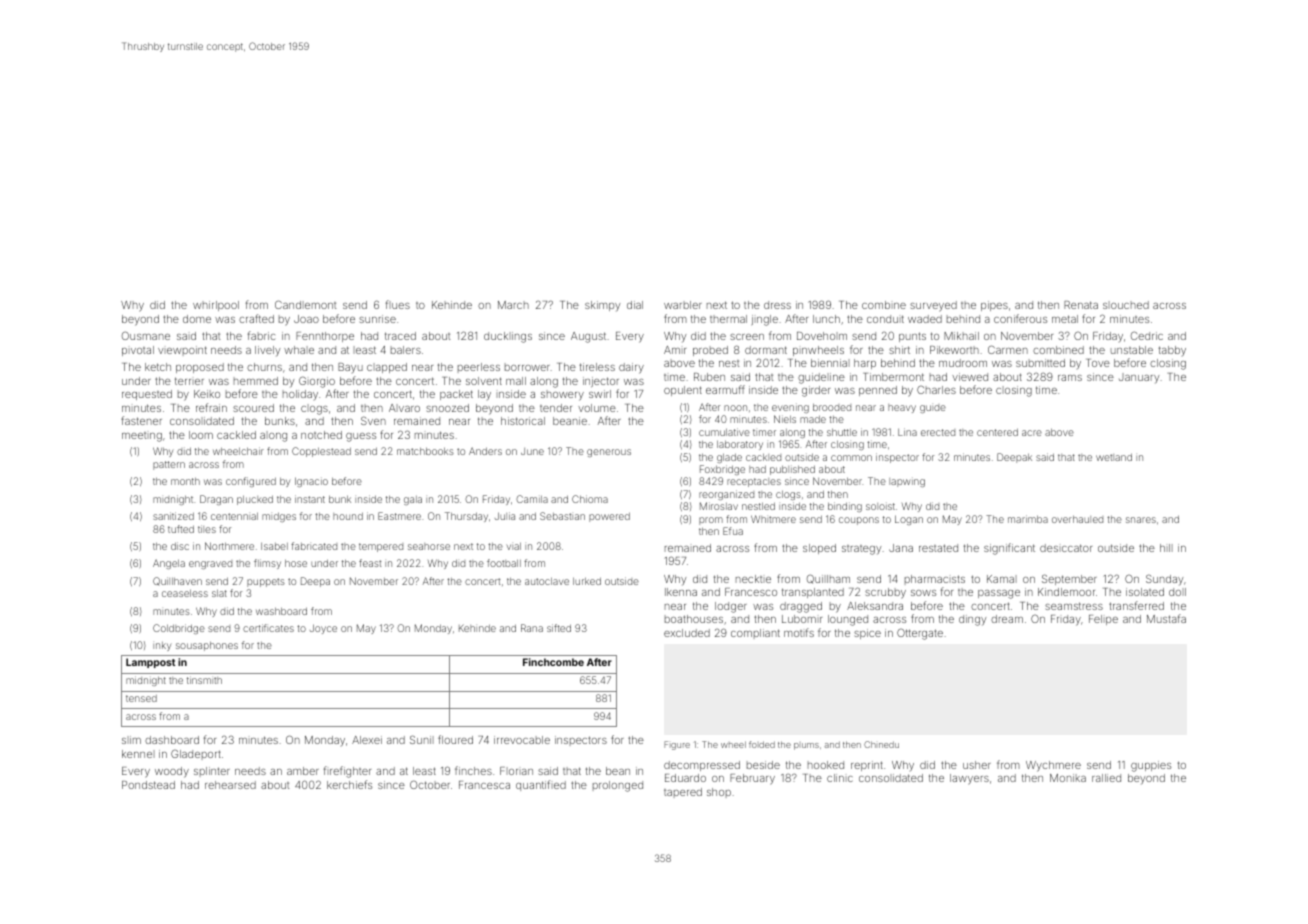 The width and height of the document is (1308, 924). Describe the element at coordinates (173, 516) in the document. I see `sanitized` at that location.
